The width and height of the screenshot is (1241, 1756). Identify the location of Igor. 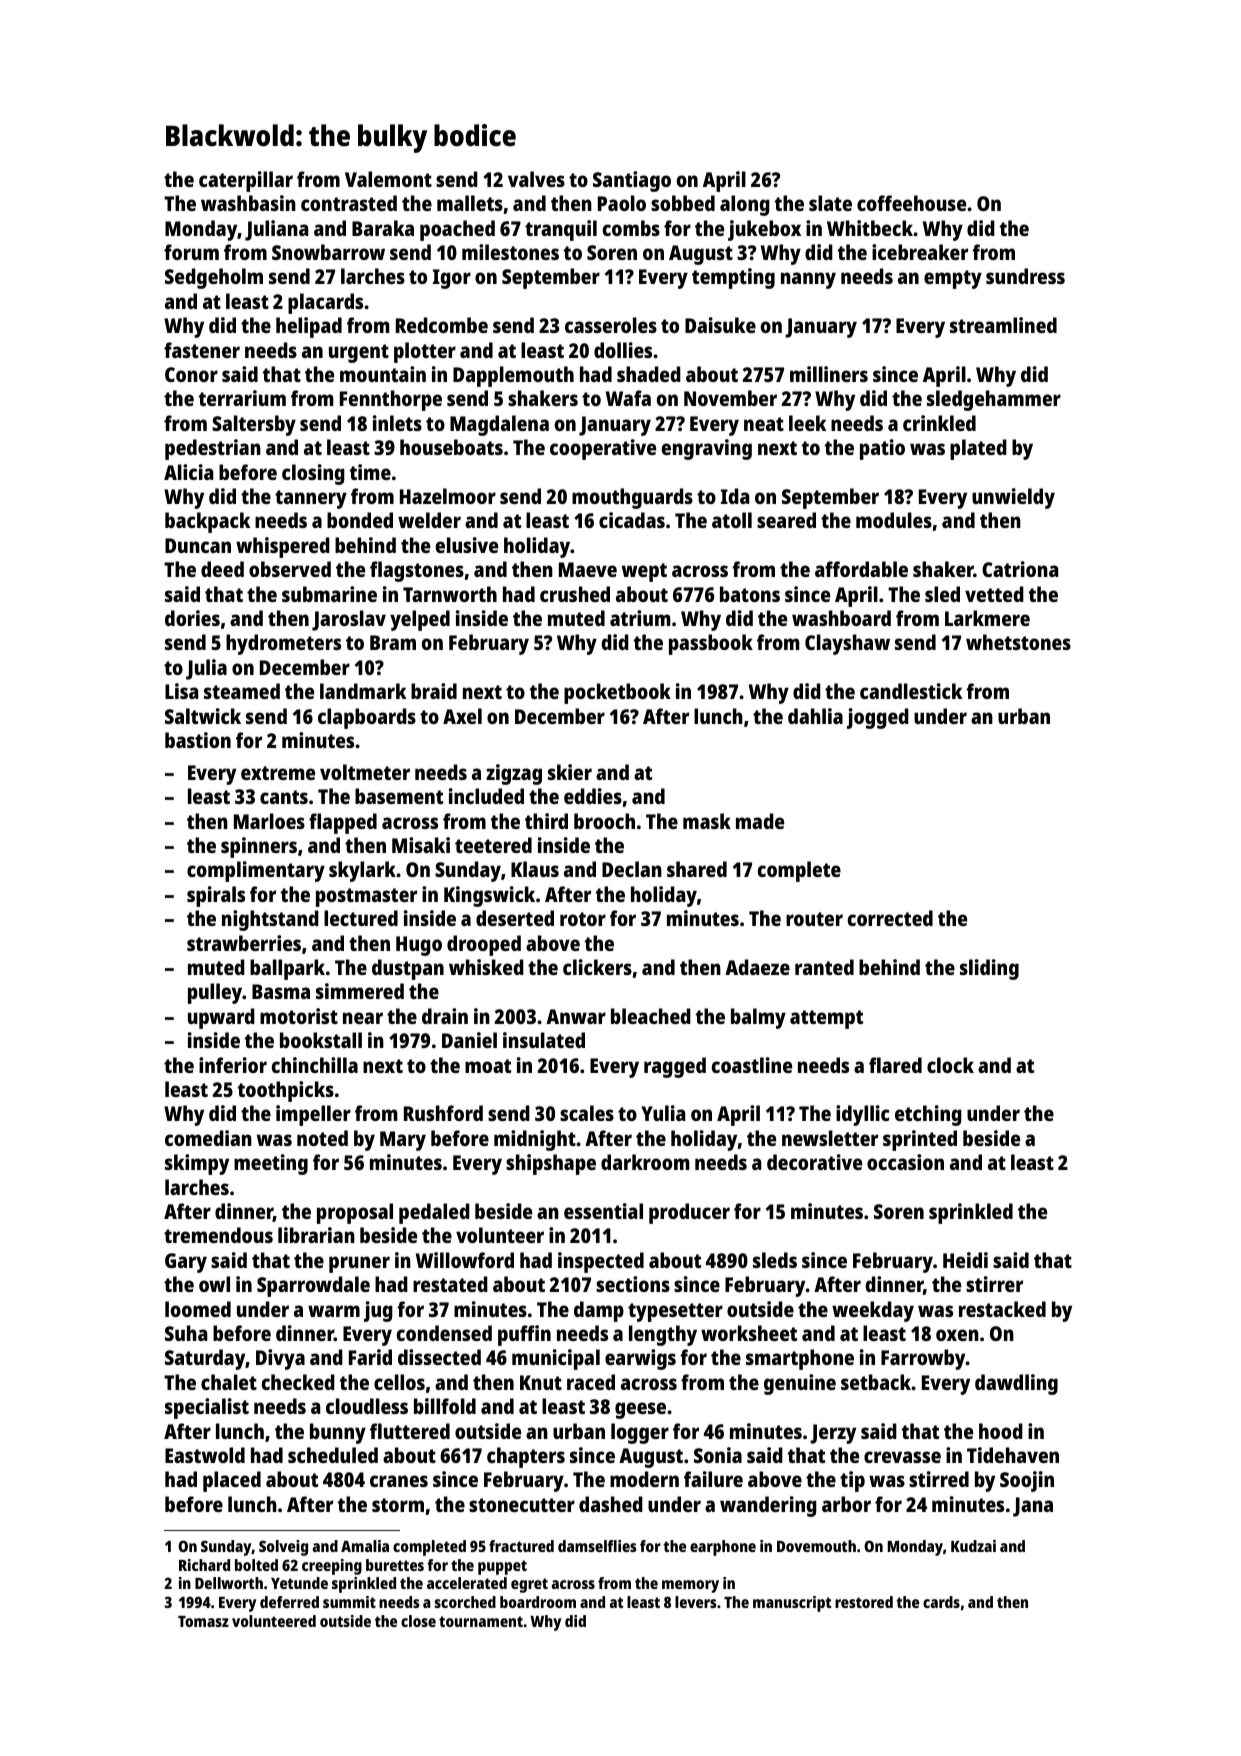
(452, 279).
